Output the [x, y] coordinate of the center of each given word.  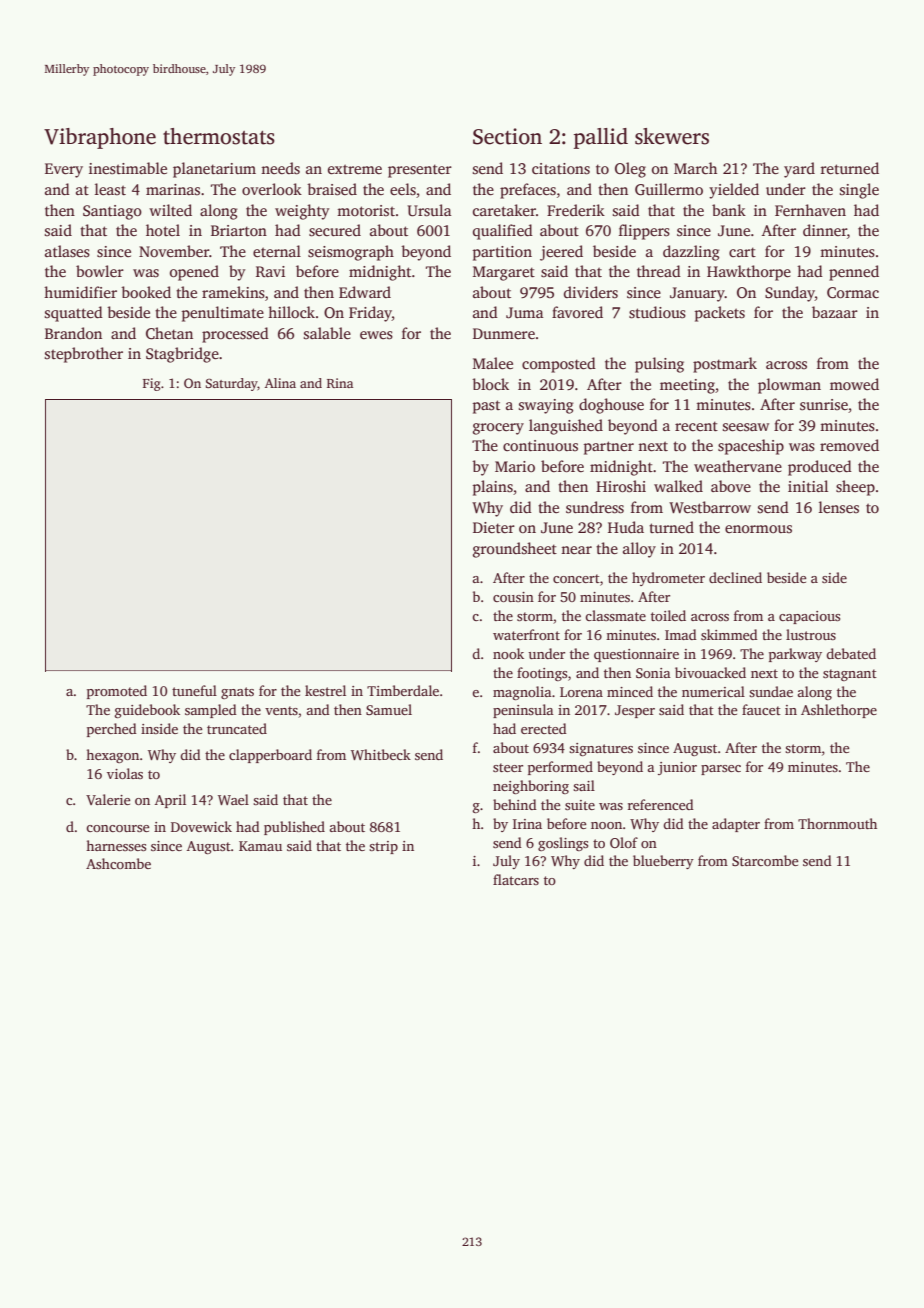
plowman [789, 386]
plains [493, 488]
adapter [736, 825]
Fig [152, 384]
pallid [601, 138]
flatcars [516, 879]
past [486, 407]
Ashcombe [118, 863]
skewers [672, 136]
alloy [639, 550]
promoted [117, 692]
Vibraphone [100, 138]
